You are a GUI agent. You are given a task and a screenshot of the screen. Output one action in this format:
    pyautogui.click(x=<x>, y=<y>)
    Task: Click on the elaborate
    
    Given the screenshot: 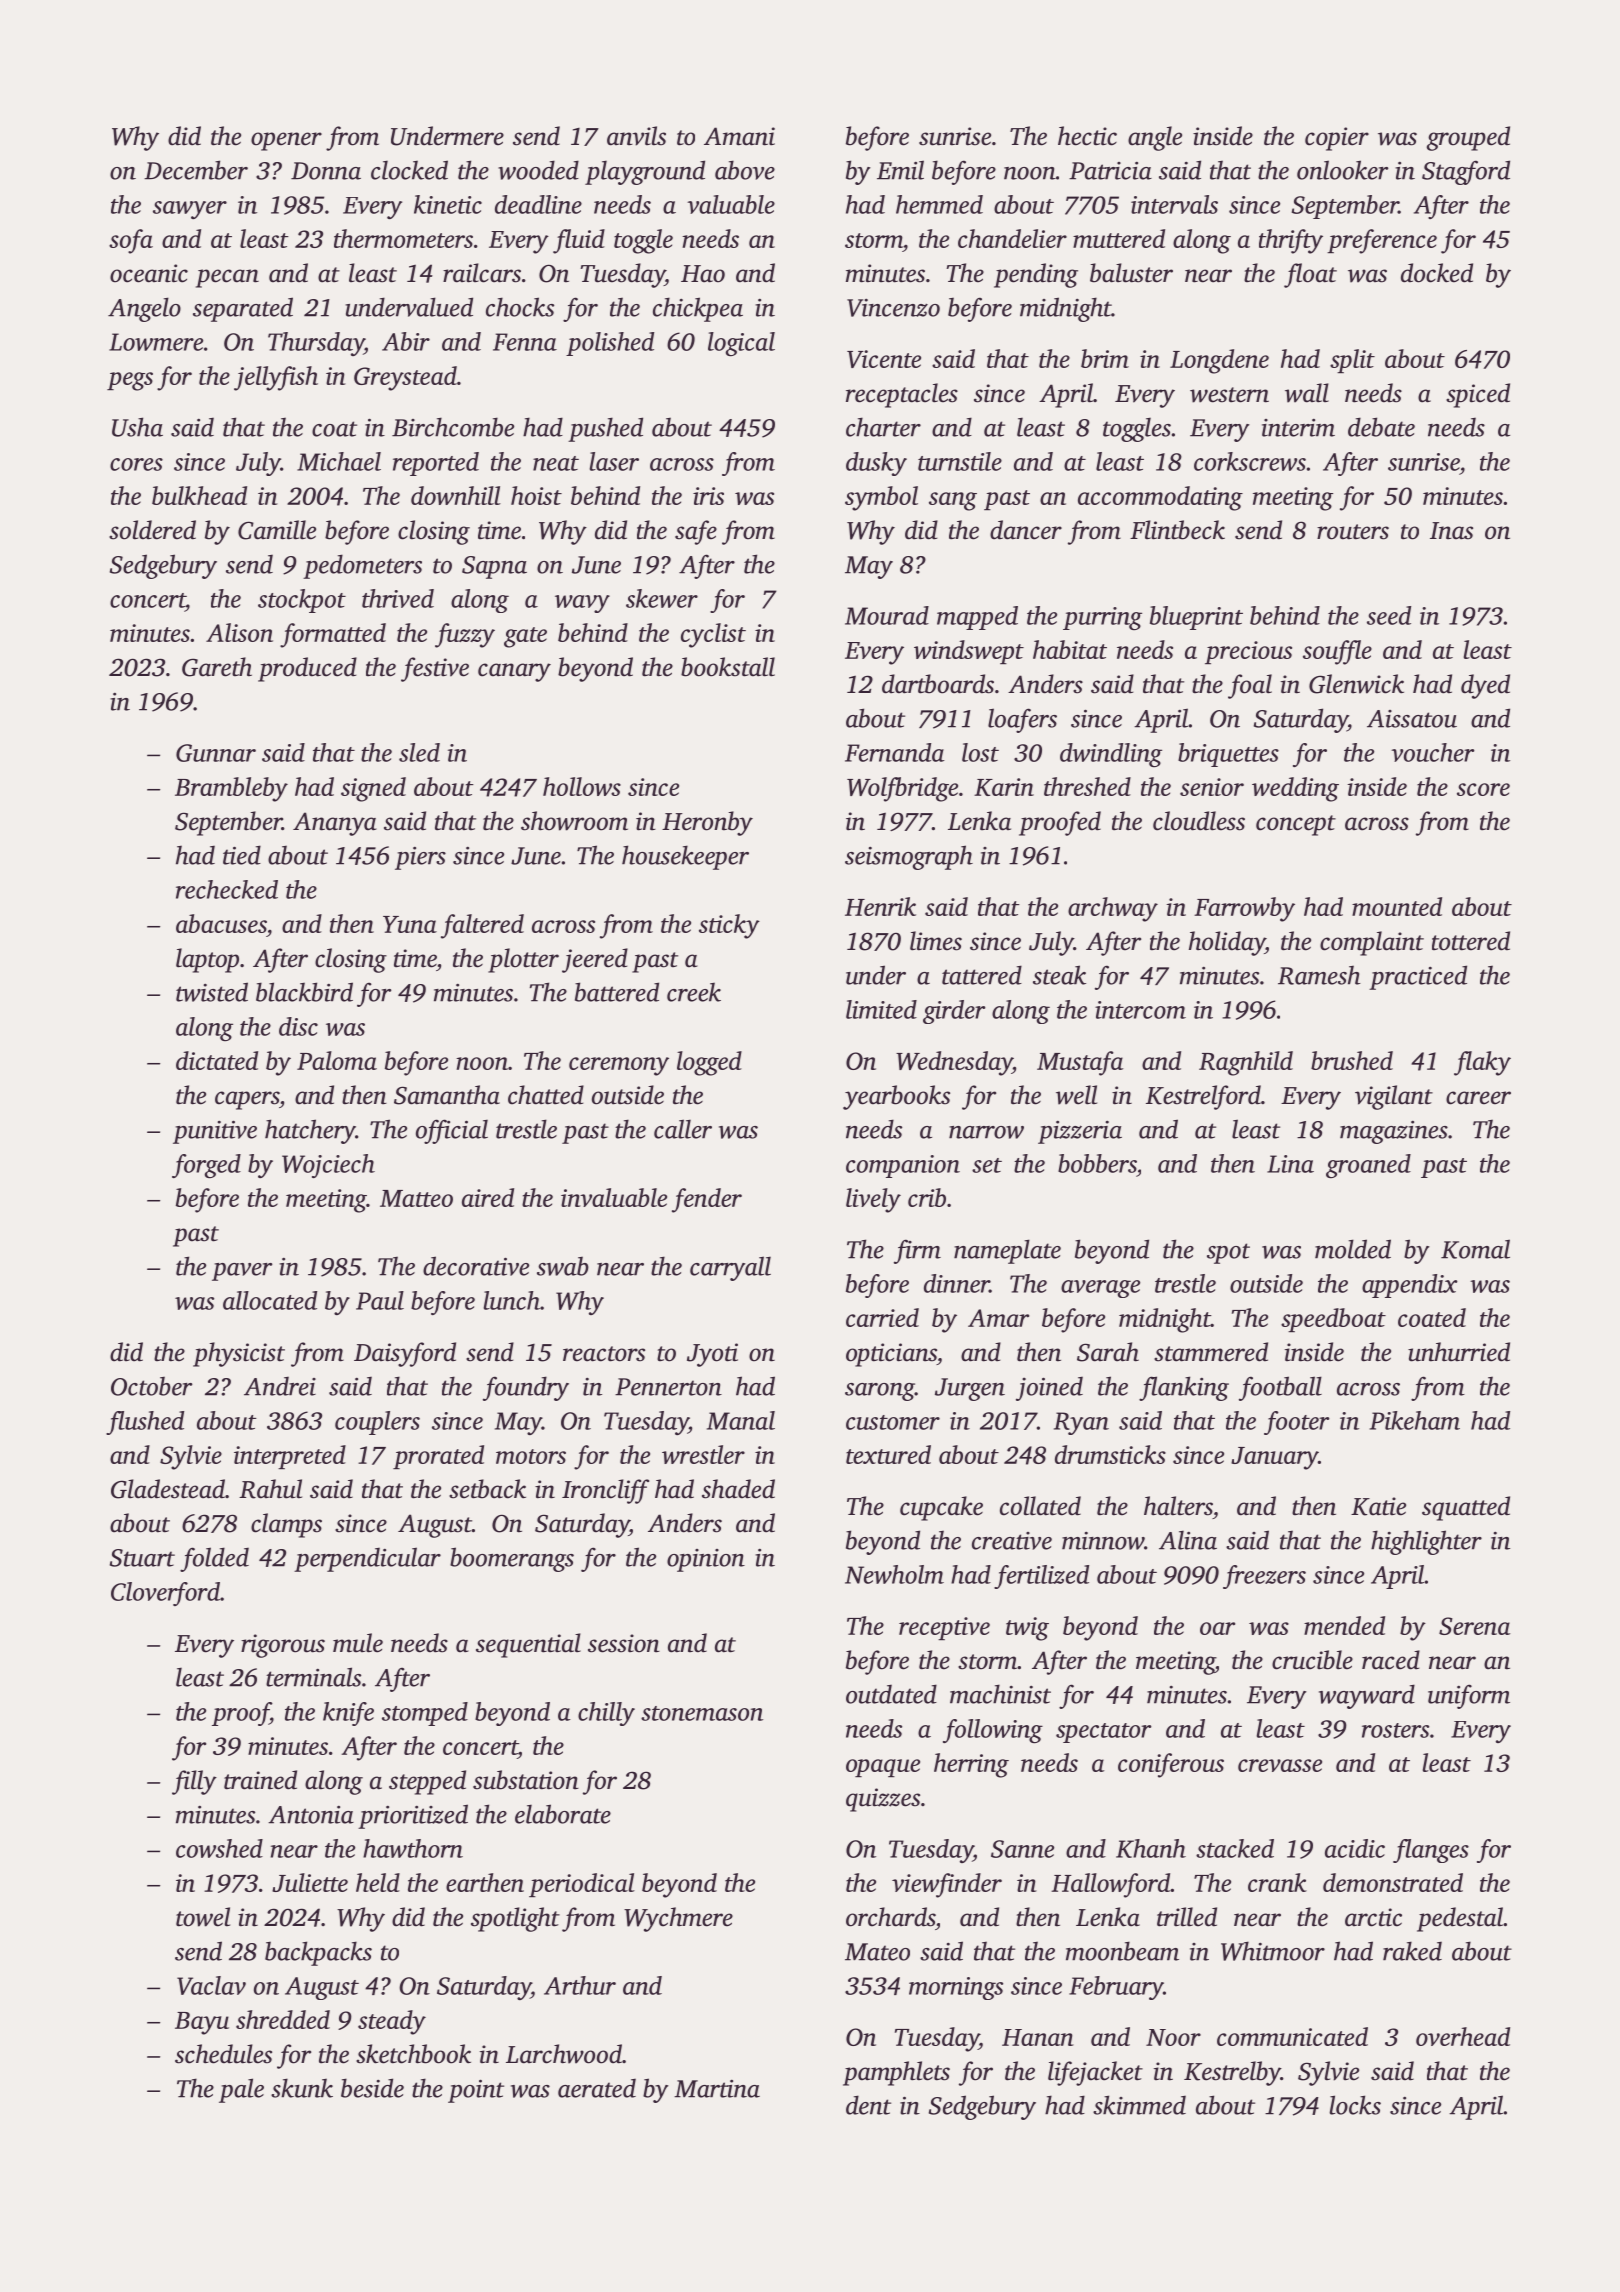 What is the action you would take?
    pyautogui.click(x=563, y=1814)
